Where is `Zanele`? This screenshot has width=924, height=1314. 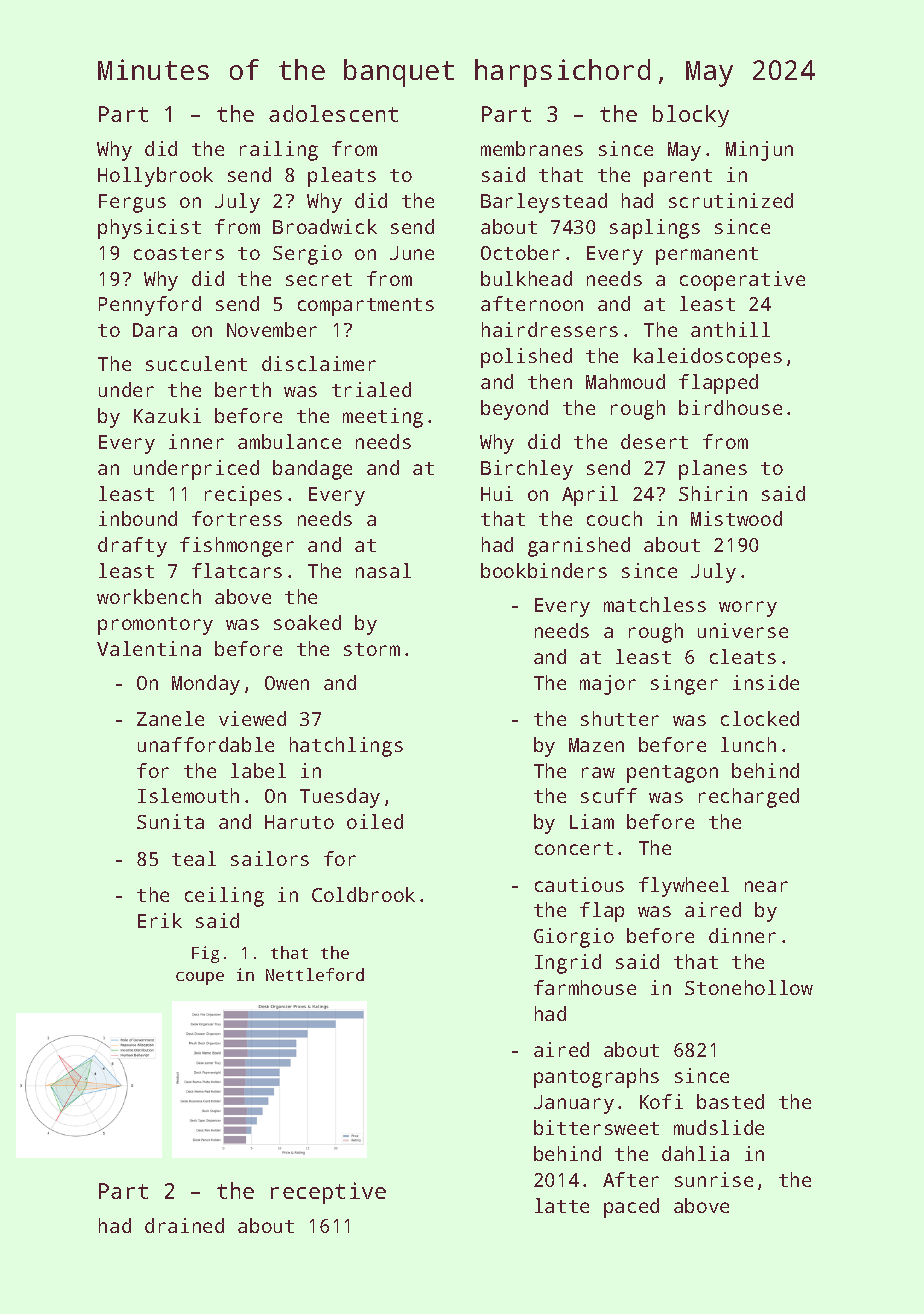 Zanele is located at coordinates (170, 718).
